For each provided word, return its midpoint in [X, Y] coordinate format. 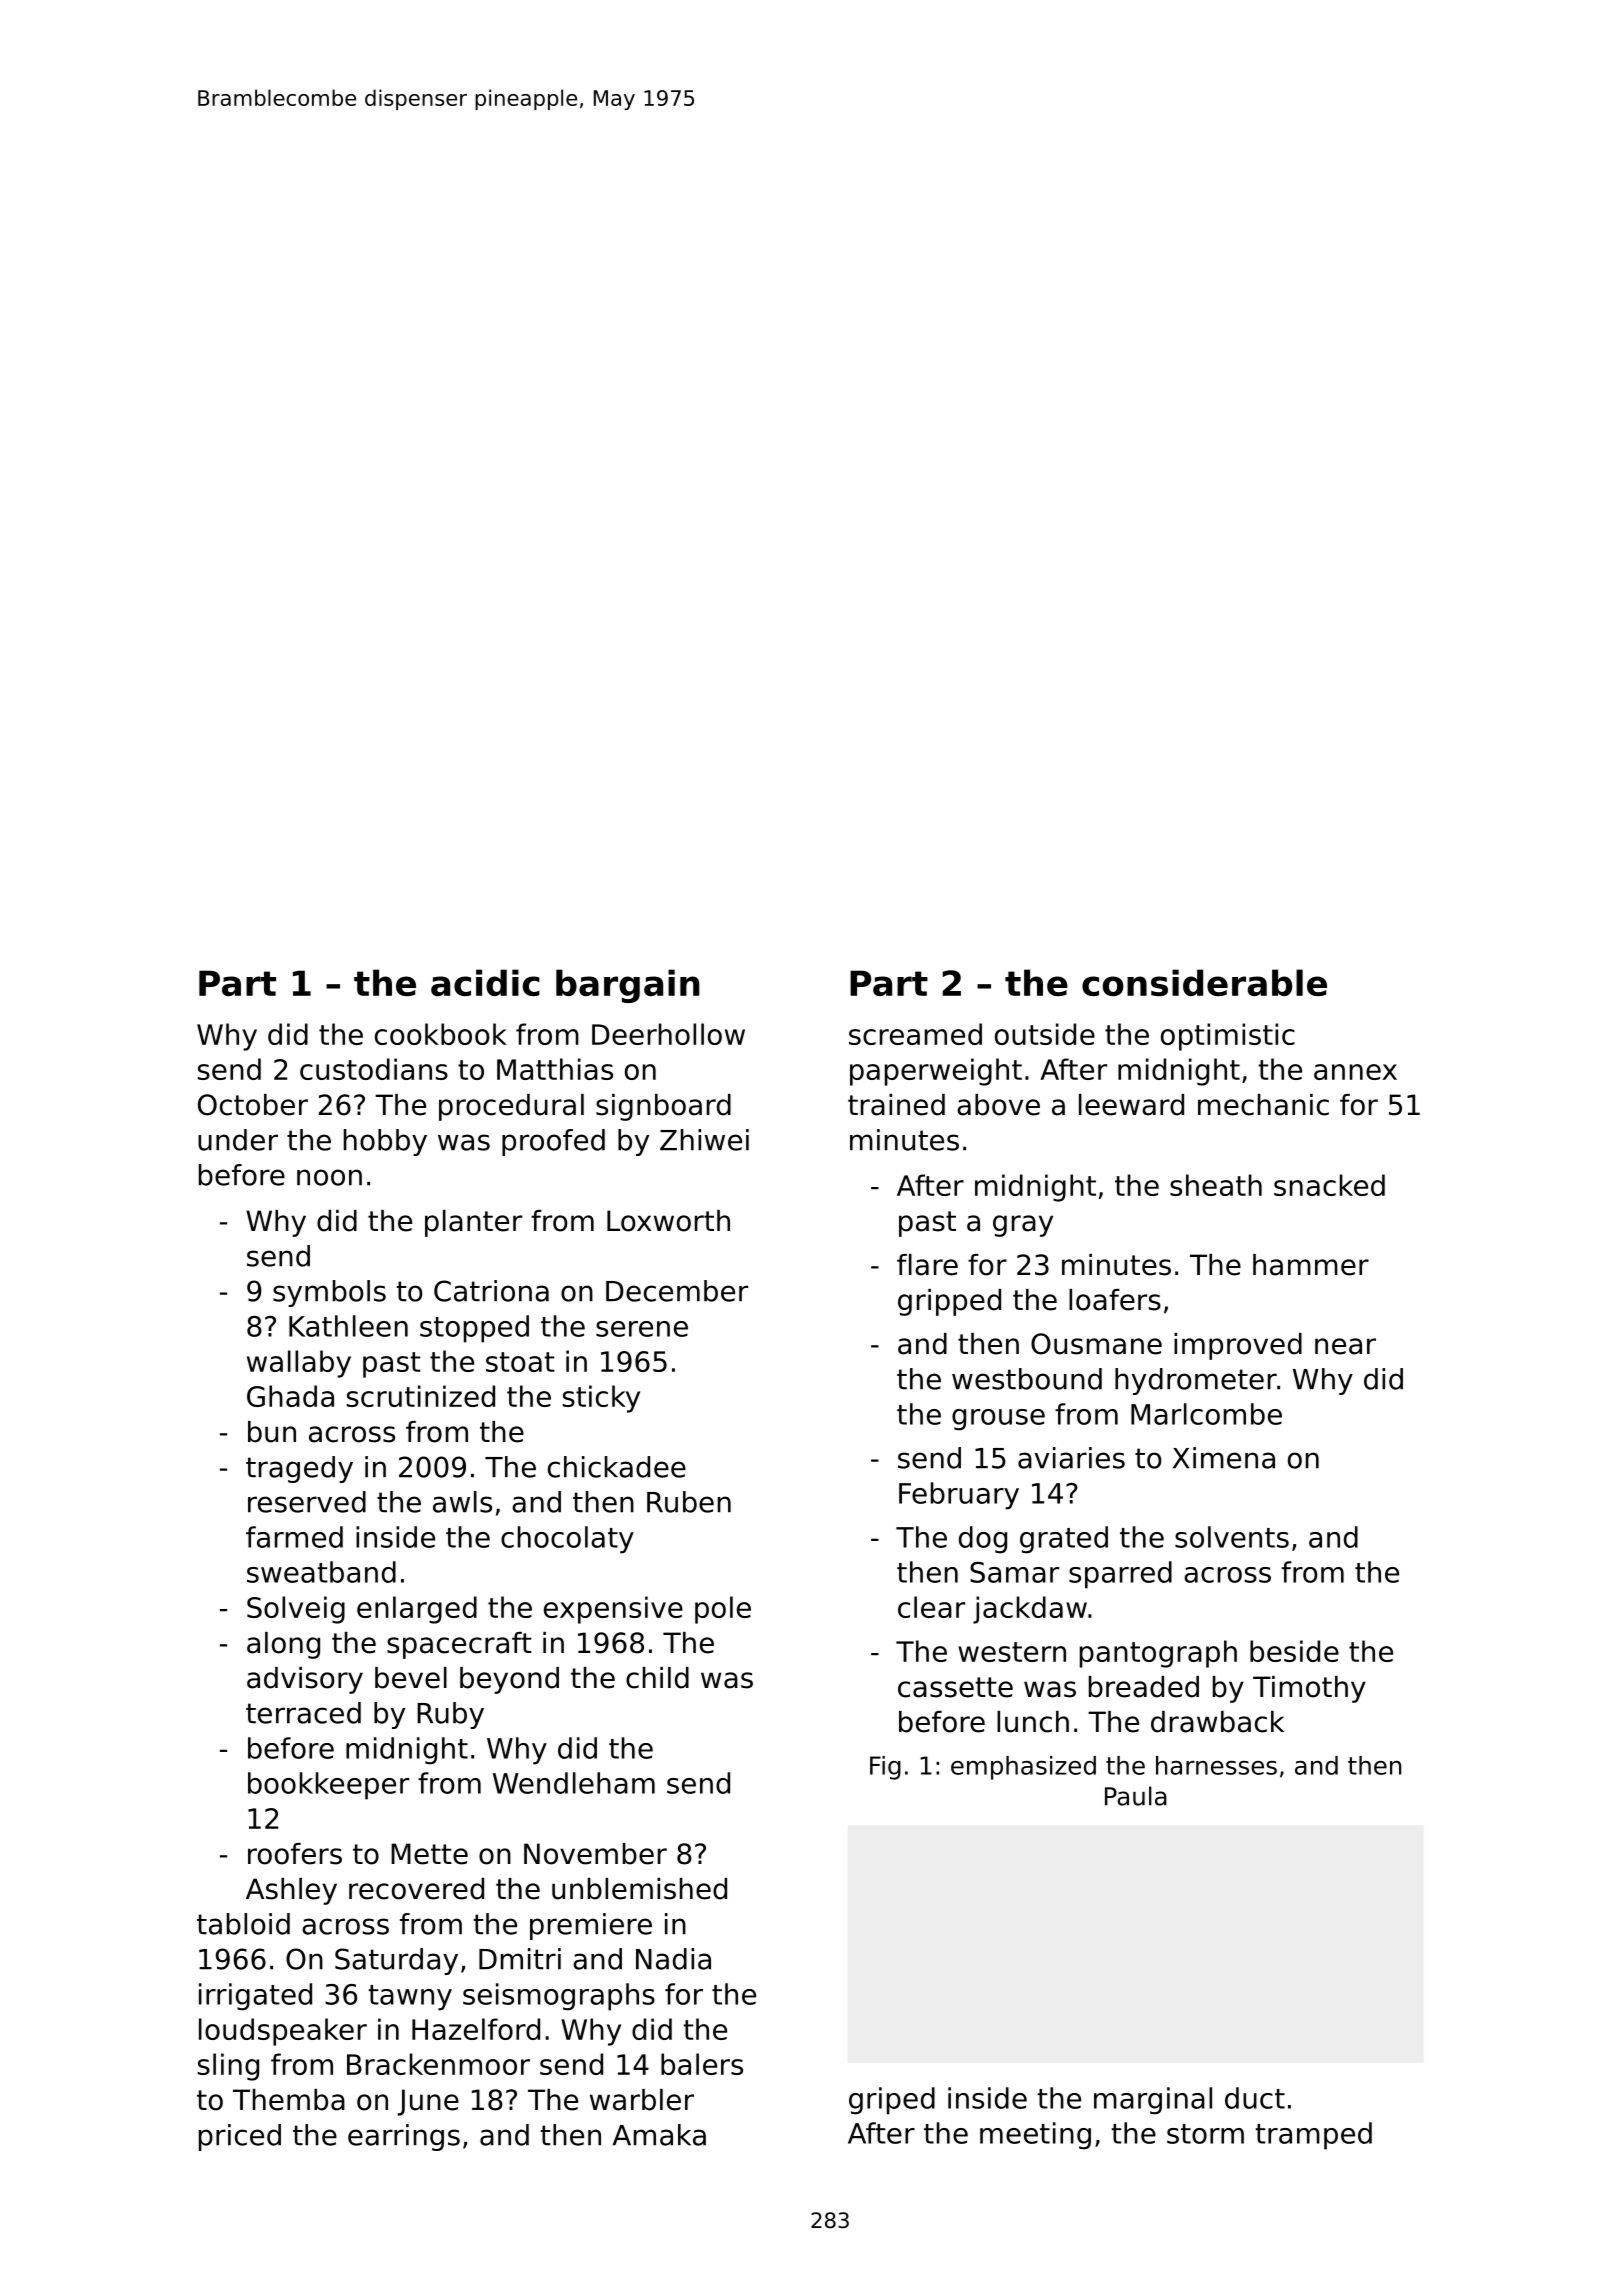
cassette [955, 1687]
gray [1023, 1226]
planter [473, 1223]
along [283, 1645]
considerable [1204, 982]
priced [240, 2137]
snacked [1329, 1185]
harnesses [1216, 1765]
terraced [303, 1713]
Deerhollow [668, 1034]
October [253, 1105]
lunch [1033, 1722]
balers [702, 2064]
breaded [1144, 1687]
